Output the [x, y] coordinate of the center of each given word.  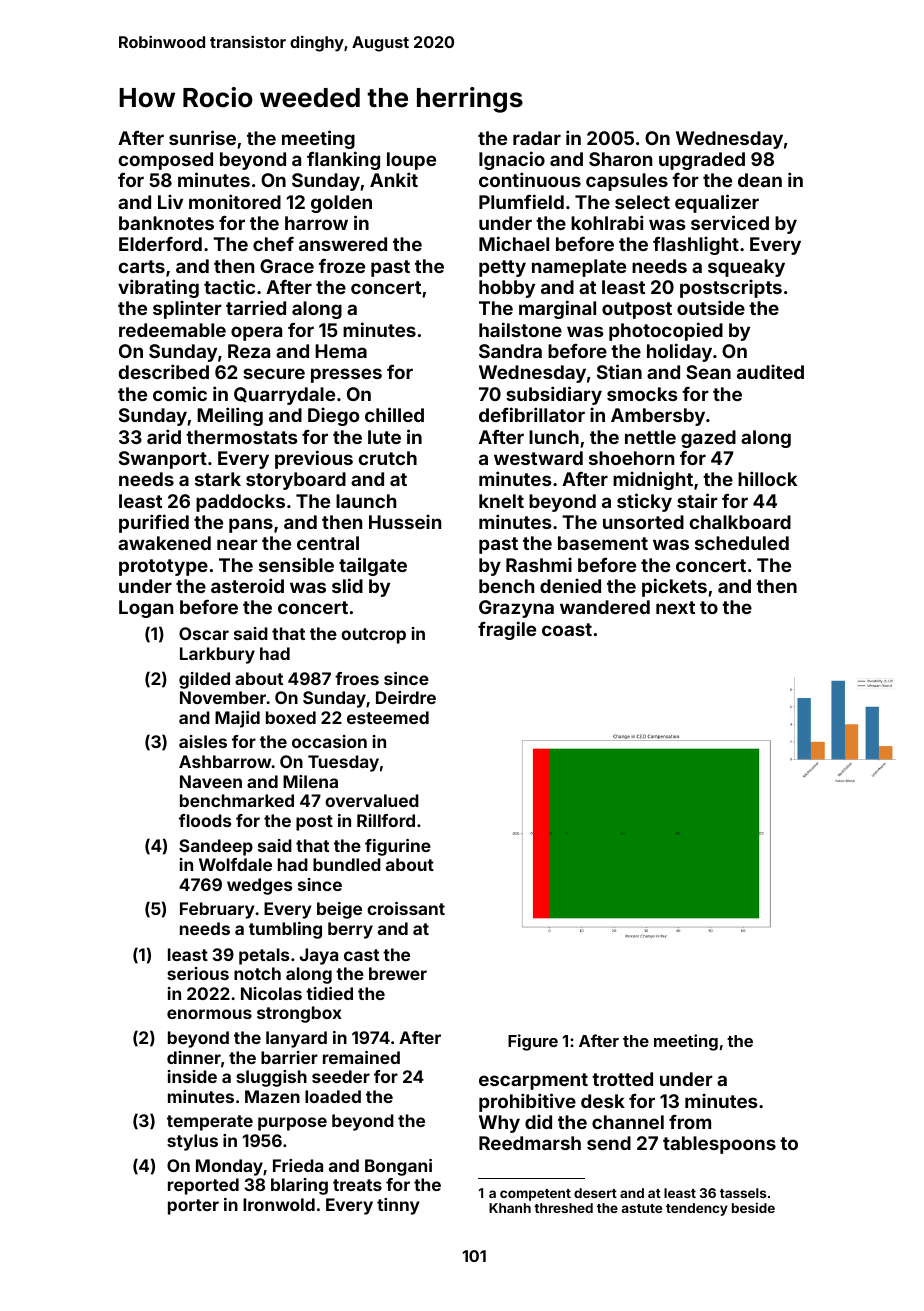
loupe [411, 161]
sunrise [202, 137]
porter [193, 1207]
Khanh [510, 1208]
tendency [697, 1209]
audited [770, 371]
